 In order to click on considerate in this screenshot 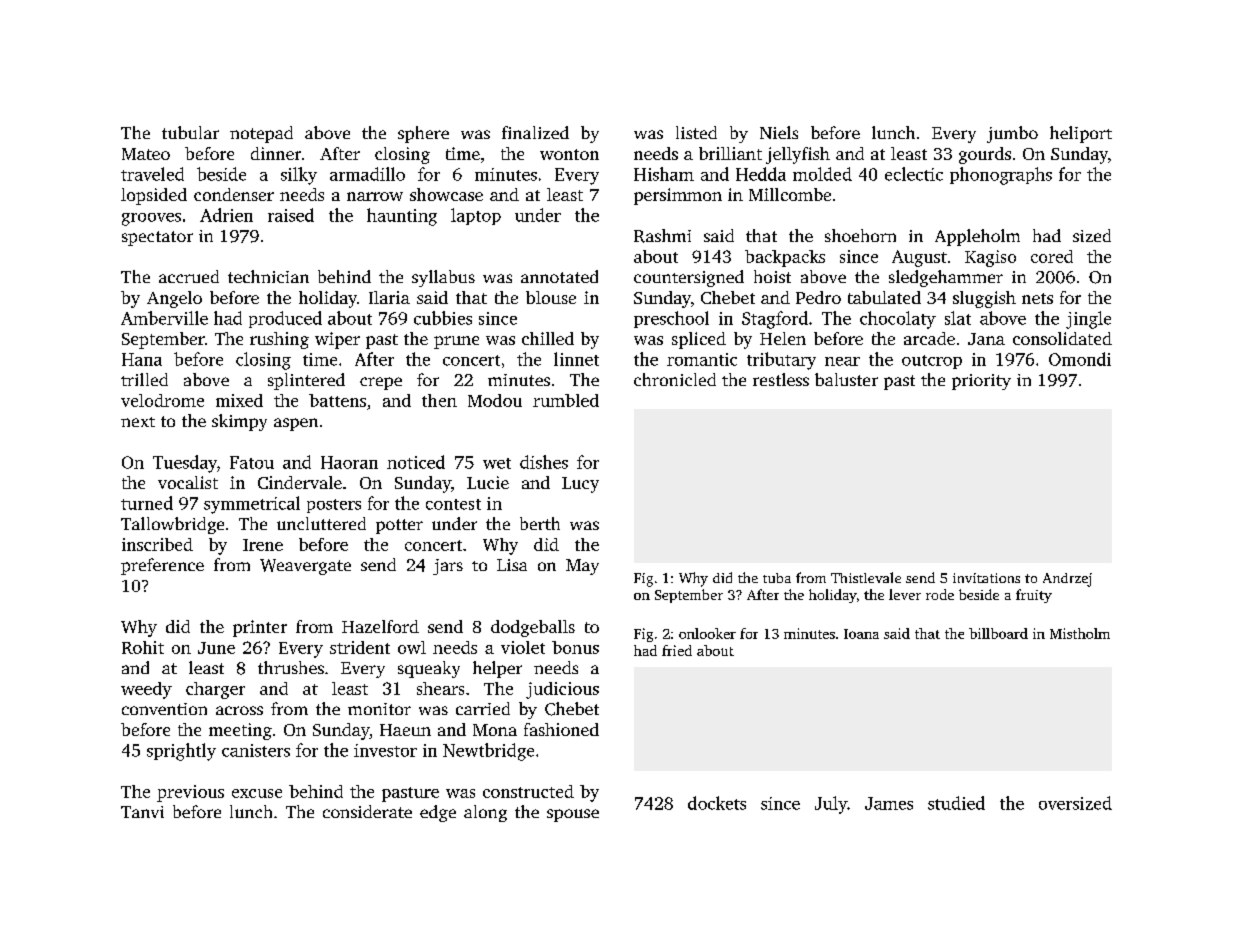, I will do `click(367, 811)`.
